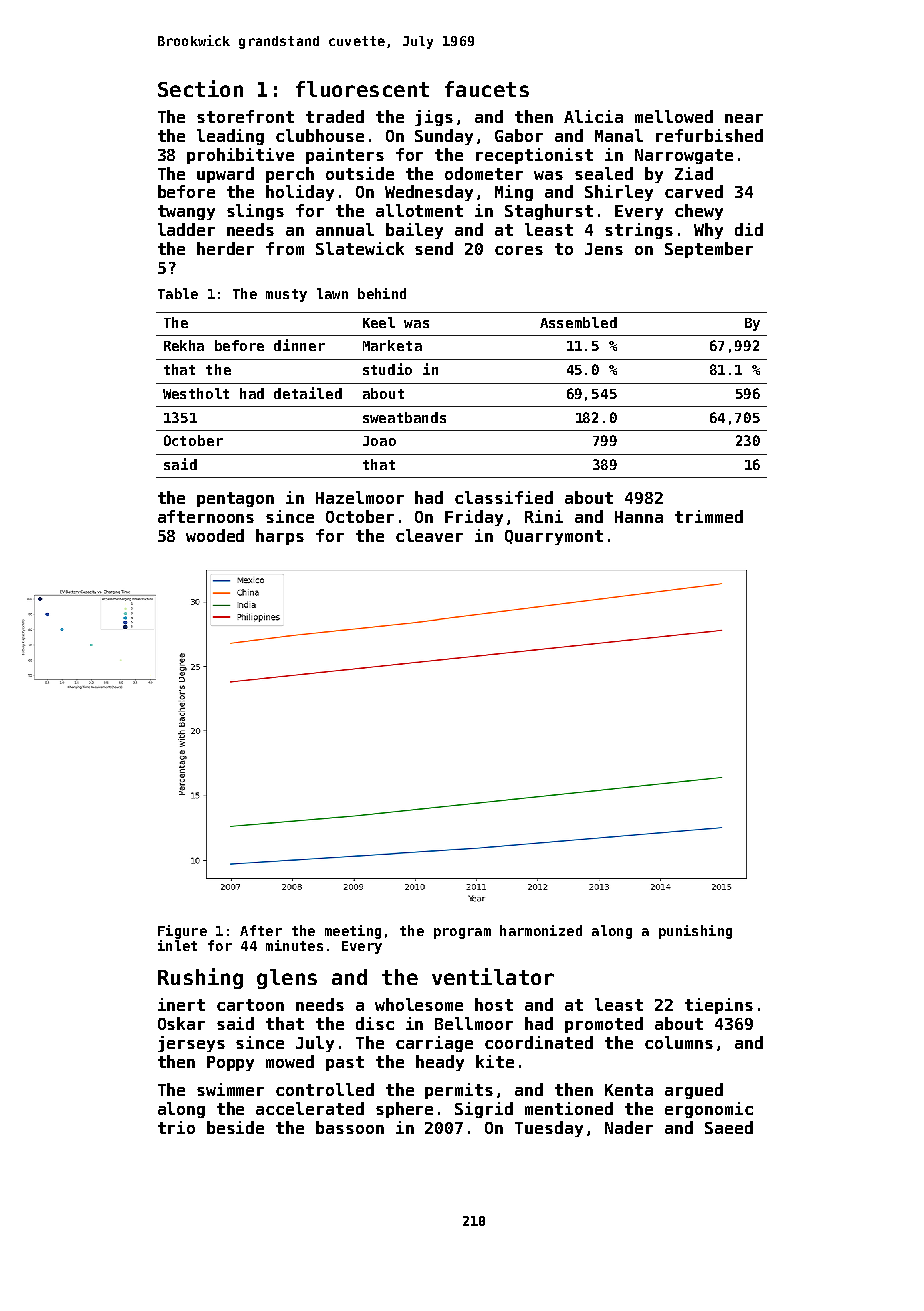 The height and width of the screenshot is (1311, 924). Describe the element at coordinates (749, 229) in the screenshot. I see `did` at that location.
